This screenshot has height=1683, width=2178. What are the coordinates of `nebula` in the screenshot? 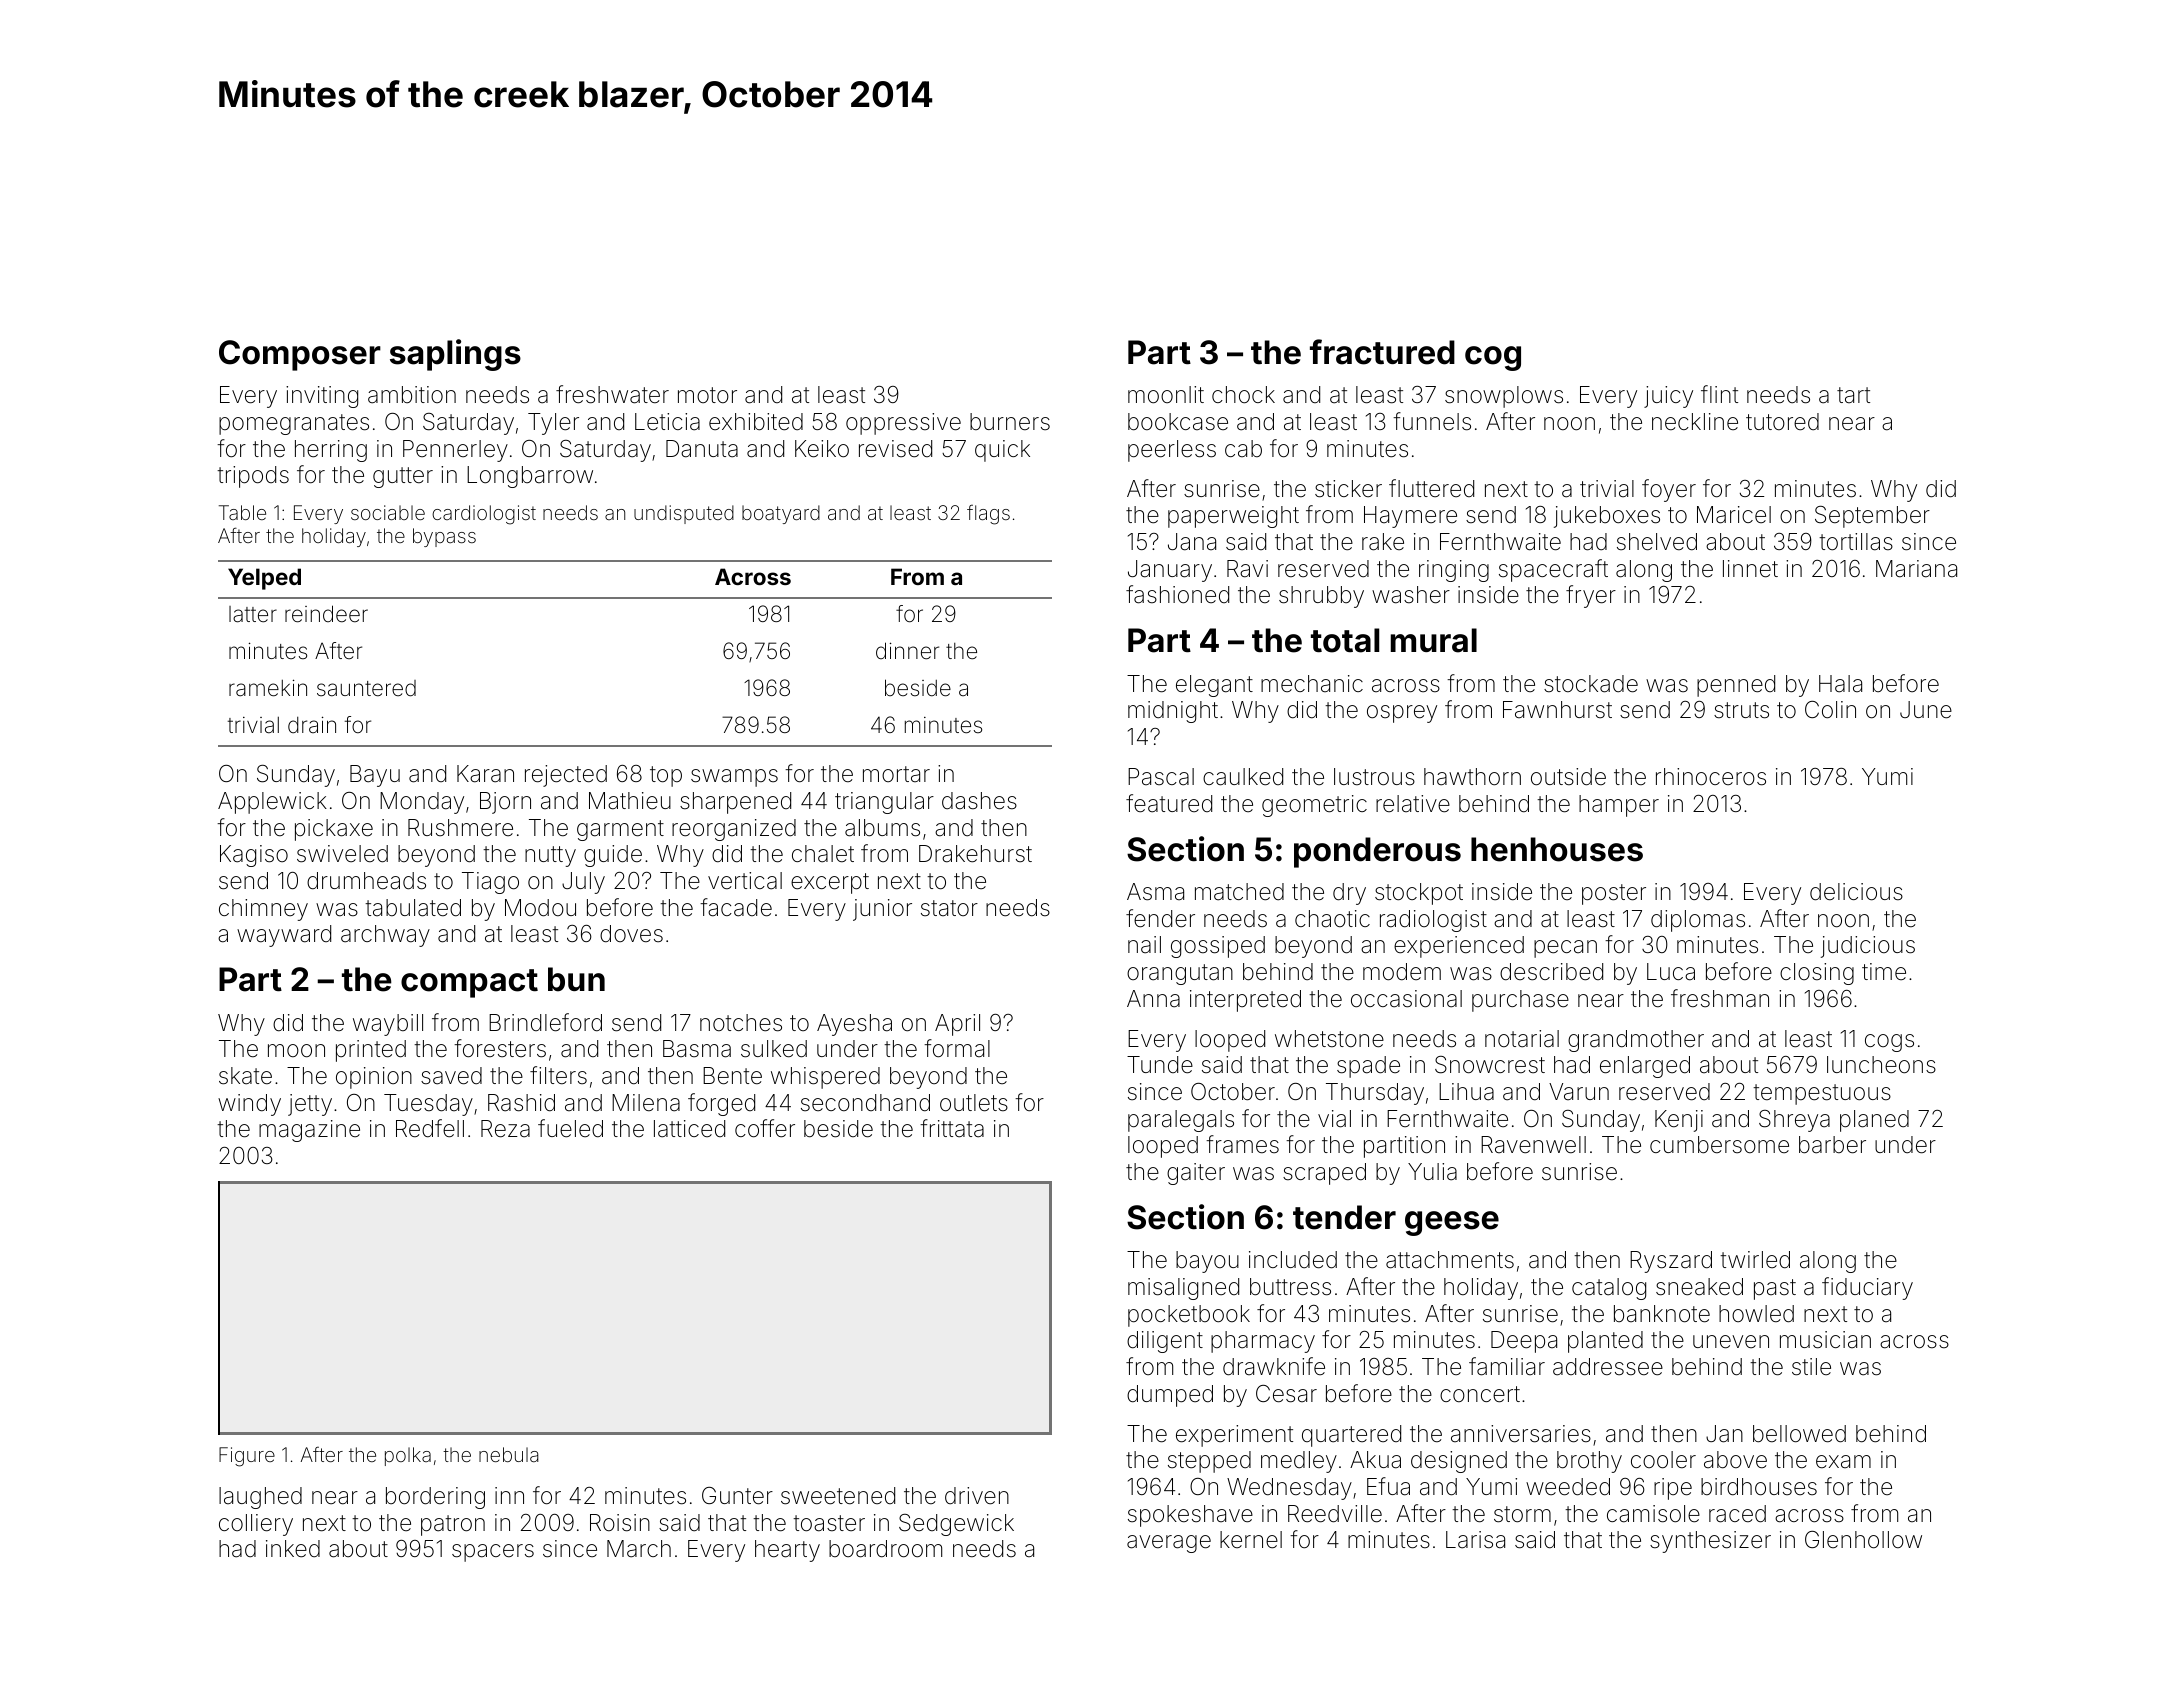 It's located at (509, 1454).
